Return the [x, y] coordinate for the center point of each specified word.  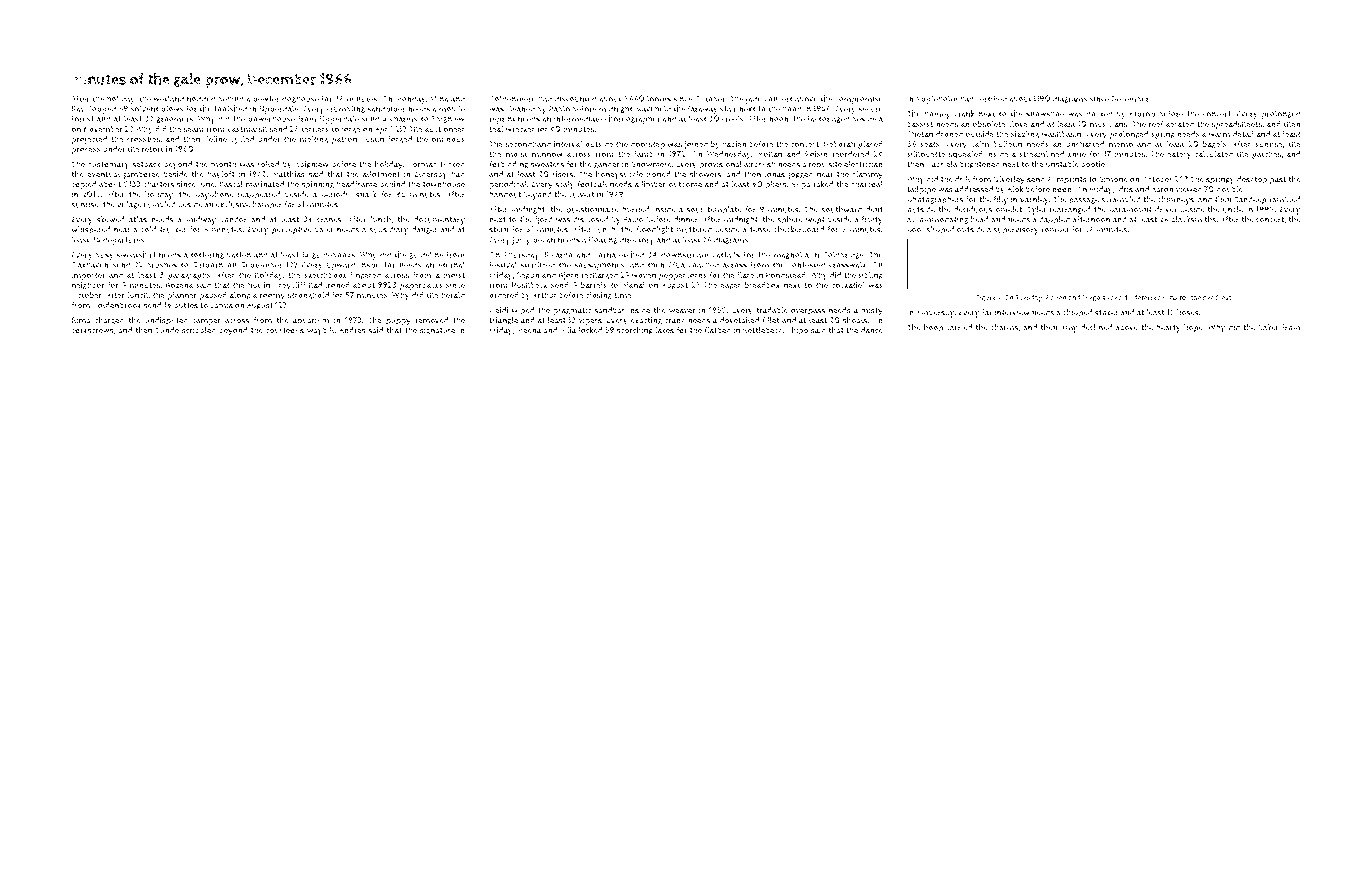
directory [636, 240]
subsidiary [389, 230]
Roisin [816, 154]
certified [991, 98]
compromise [859, 99]
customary [108, 166]
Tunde [167, 330]
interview [1012, 312]
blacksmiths [1193, 219]
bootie [1093, 164]
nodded [201, 98]
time [623, 295]
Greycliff [289, 286]
